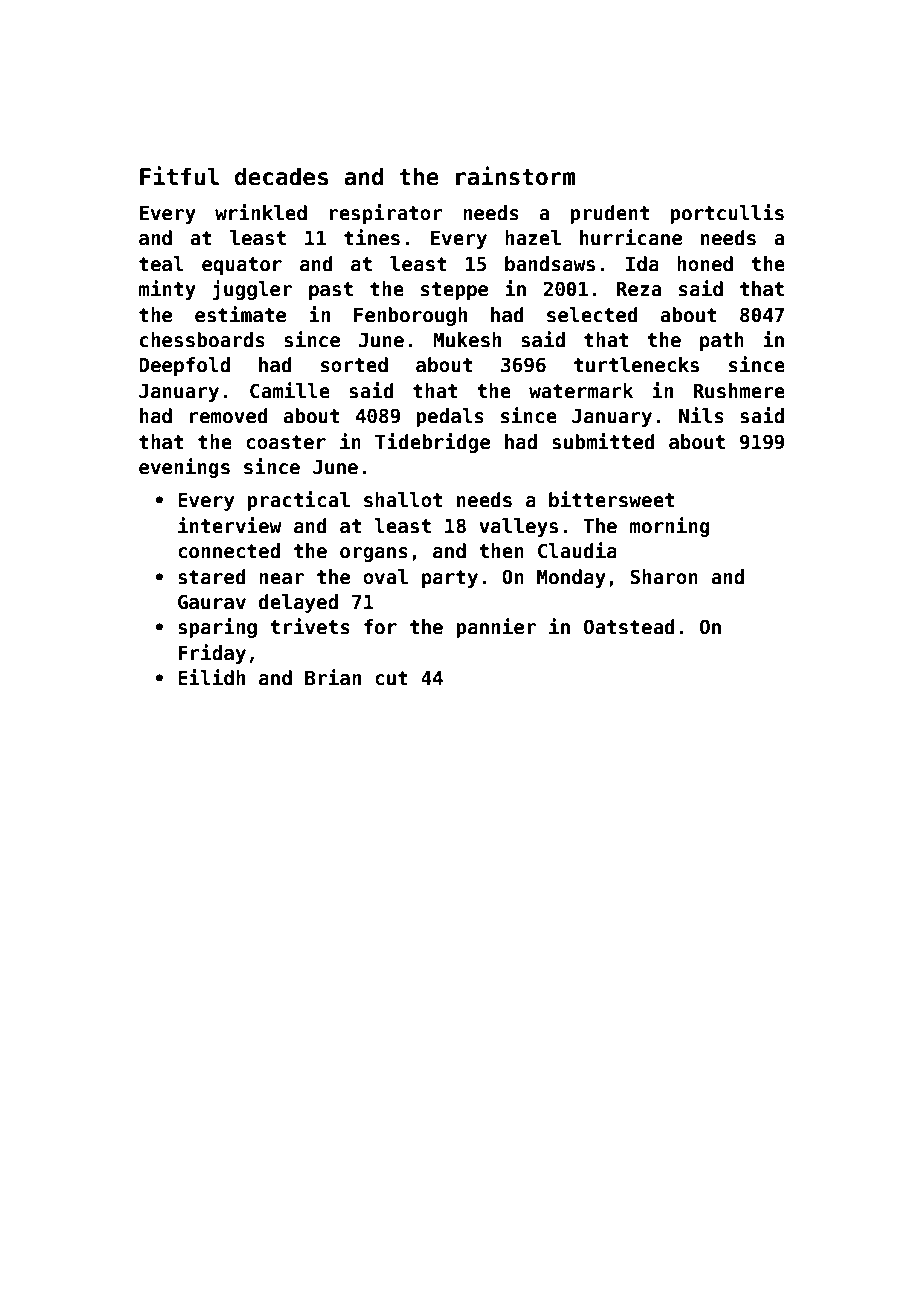 The image size is (924, 1311). I want to click on valleys, so click(518, 527).
